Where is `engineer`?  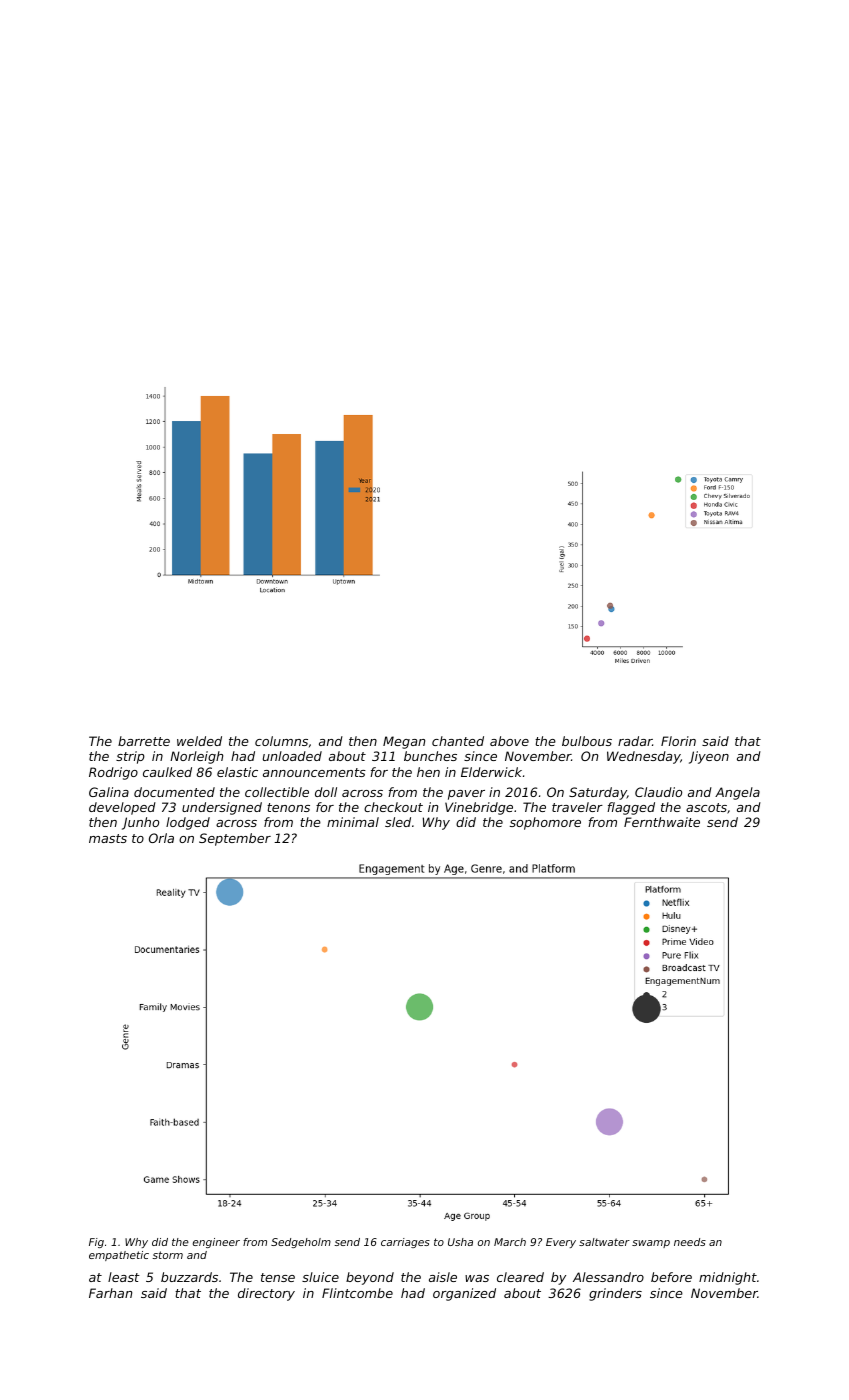 engineer is located at coordinates (216, 1243).
